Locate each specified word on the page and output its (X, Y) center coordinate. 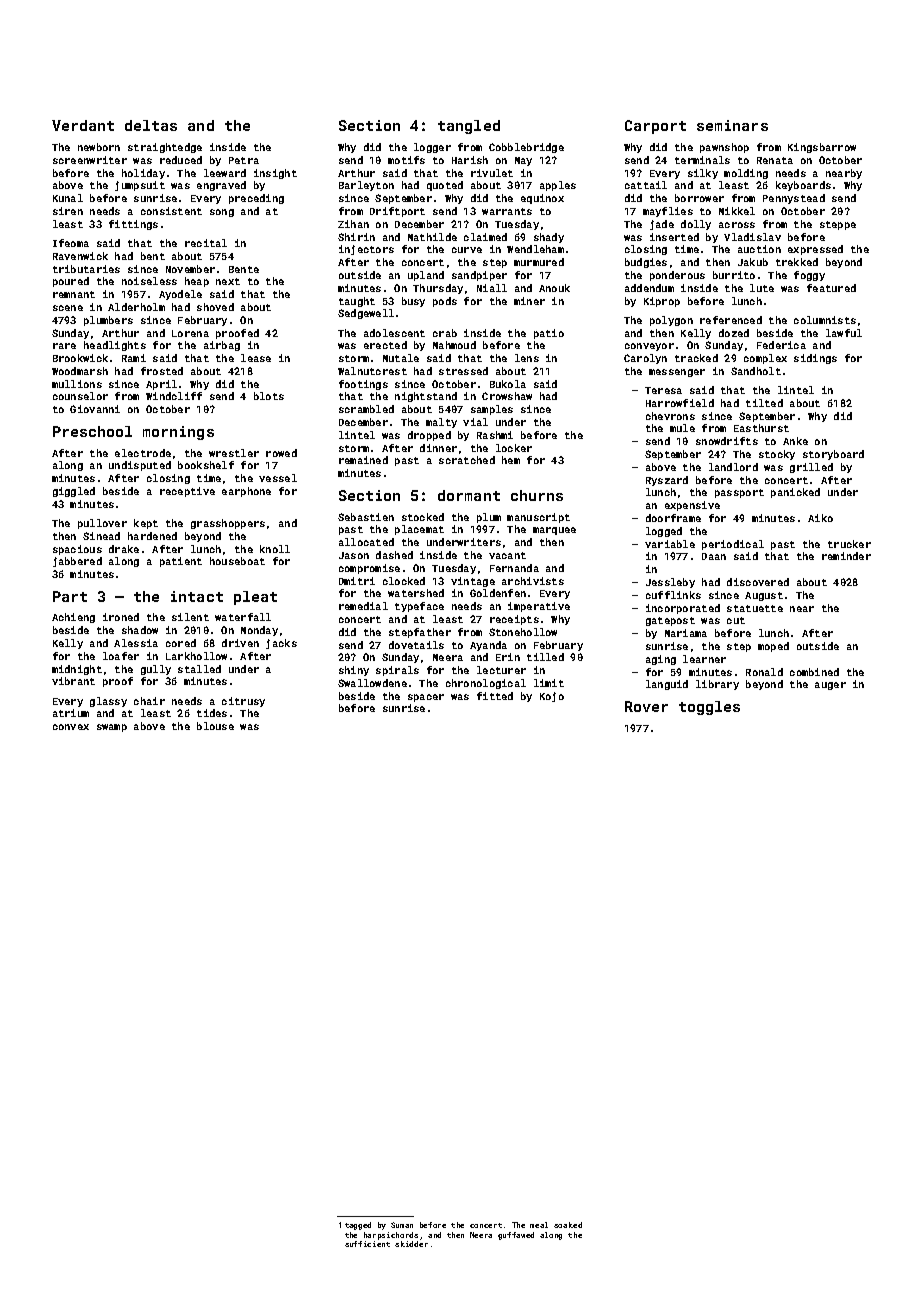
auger (830, 686)
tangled (469, 127)
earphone (246, 492)
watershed (416, 593)
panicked (795, 493)
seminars (732, 125)
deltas (151, 125)
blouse (215, 726)
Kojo (552, 697)
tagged (358, 1226)
